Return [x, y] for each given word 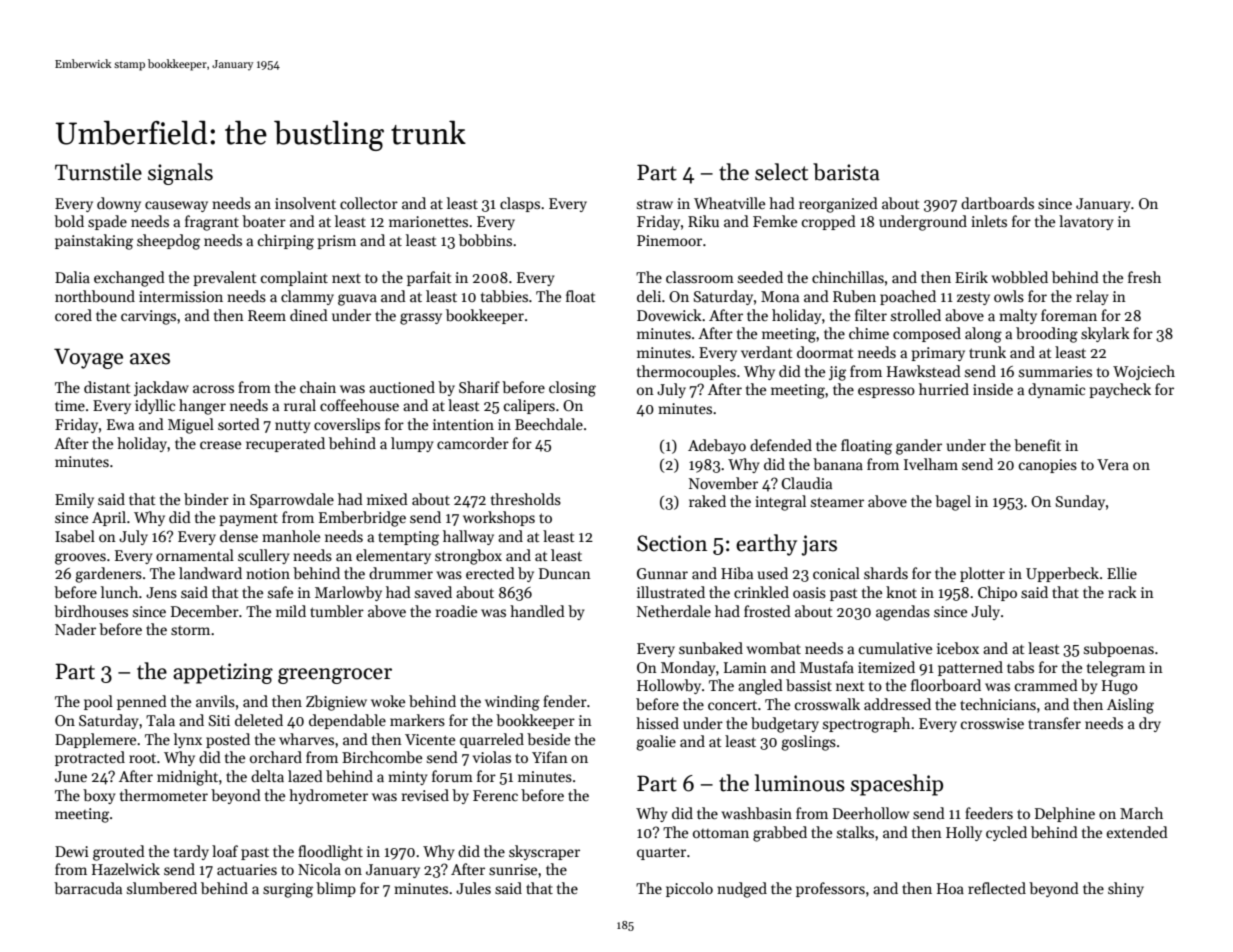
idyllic [155, 406]
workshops [499, 518]
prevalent [225, 278]
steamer [837, 502]
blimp [336, 889]
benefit [1037, 445]
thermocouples [686, 372]
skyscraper [544, 852]
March [1141, 813]
